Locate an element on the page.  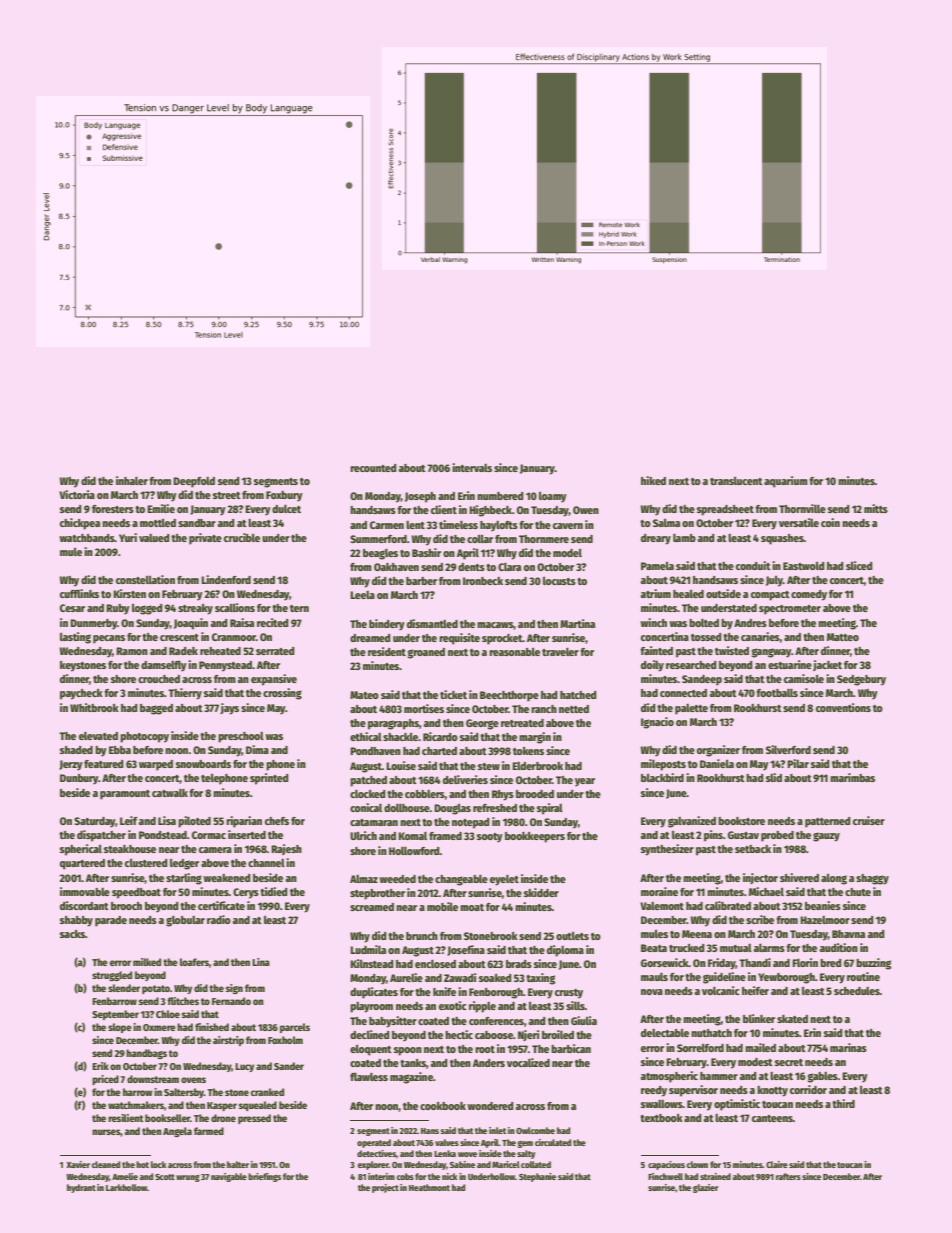
immovable is located at coordinates (85, 891).
